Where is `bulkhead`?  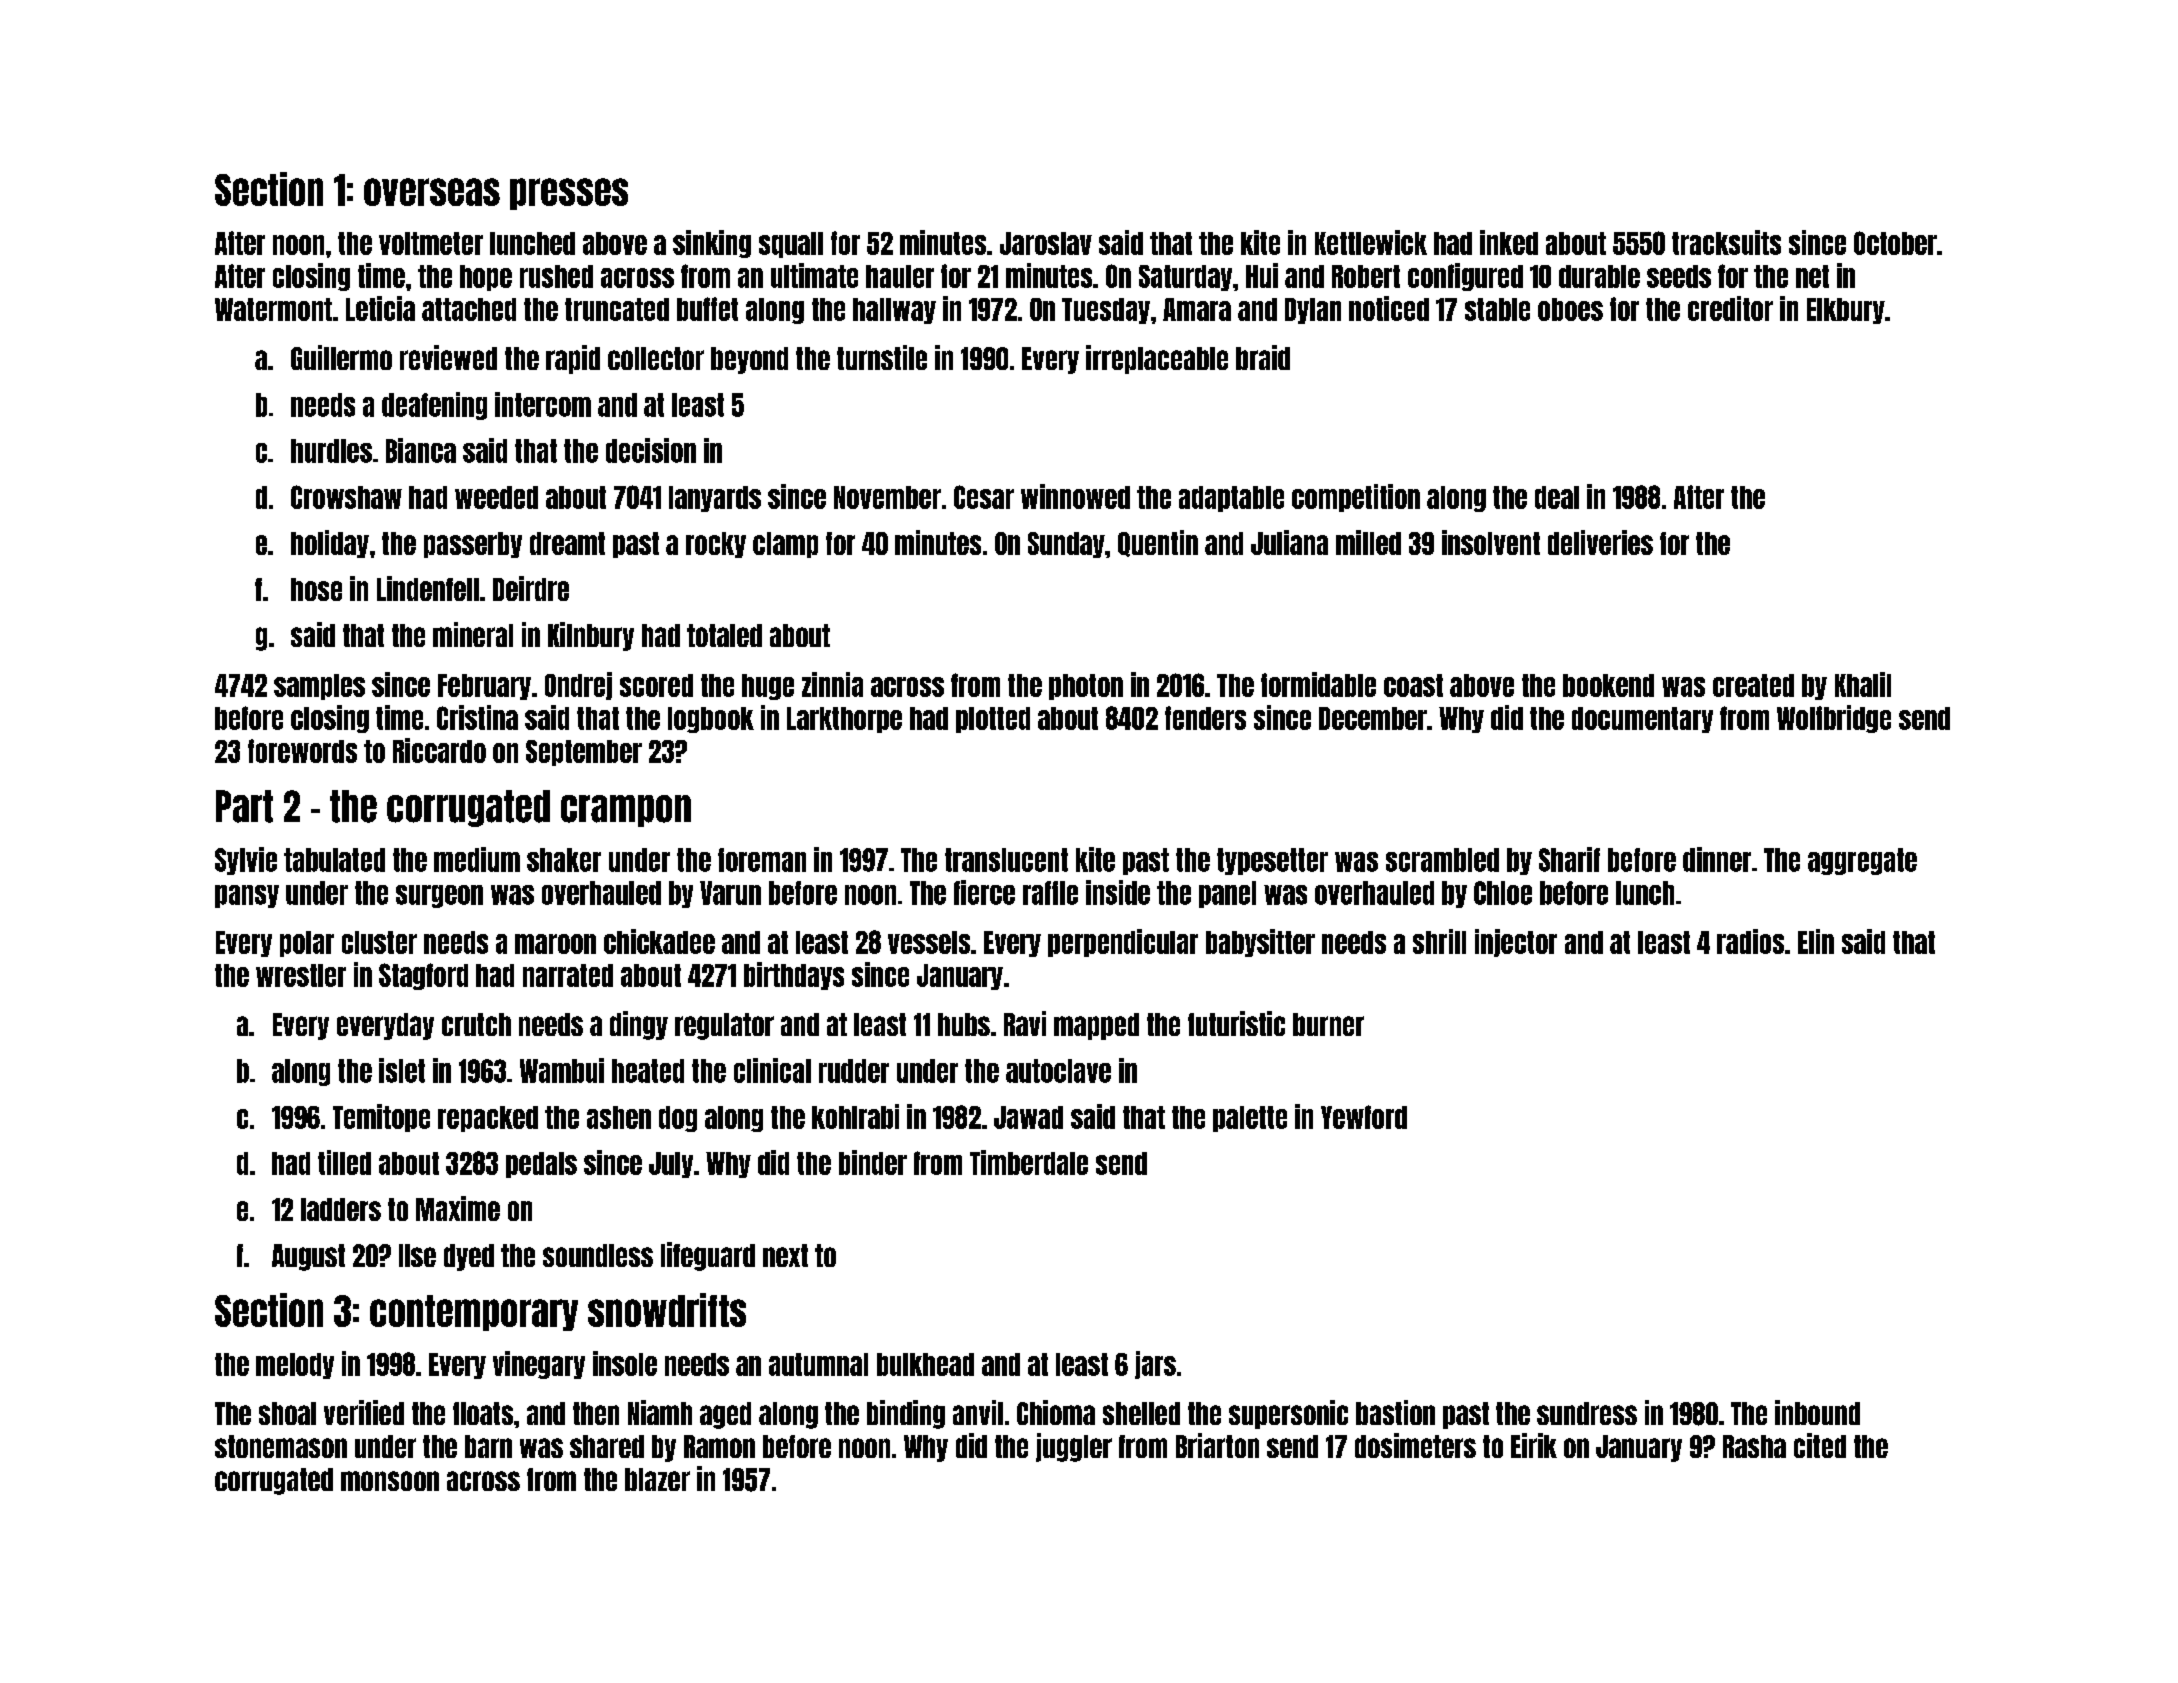 bulkhead is located at coordinates (925, 1364).
